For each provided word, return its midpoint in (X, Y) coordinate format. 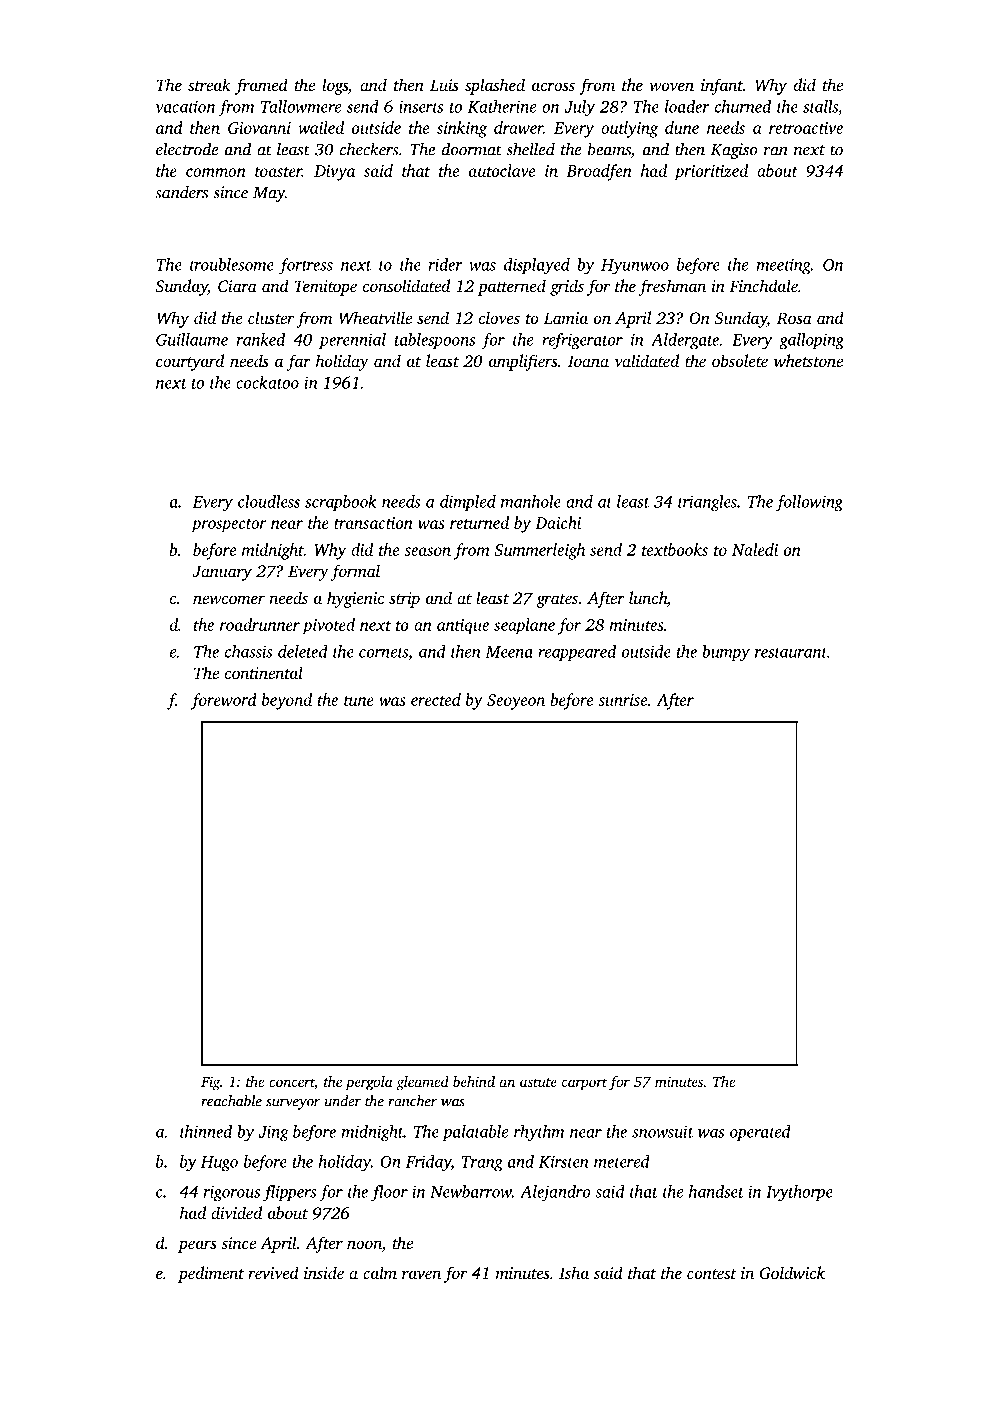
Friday (428, 1163)
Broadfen (599, 172)
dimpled (468, 503)
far (298, 362)
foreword (224, 701)
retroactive (806, 128)
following (809, 503)
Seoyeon (516, 702)
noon (364, 1246)
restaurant (791, 653)
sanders (181, 192)
